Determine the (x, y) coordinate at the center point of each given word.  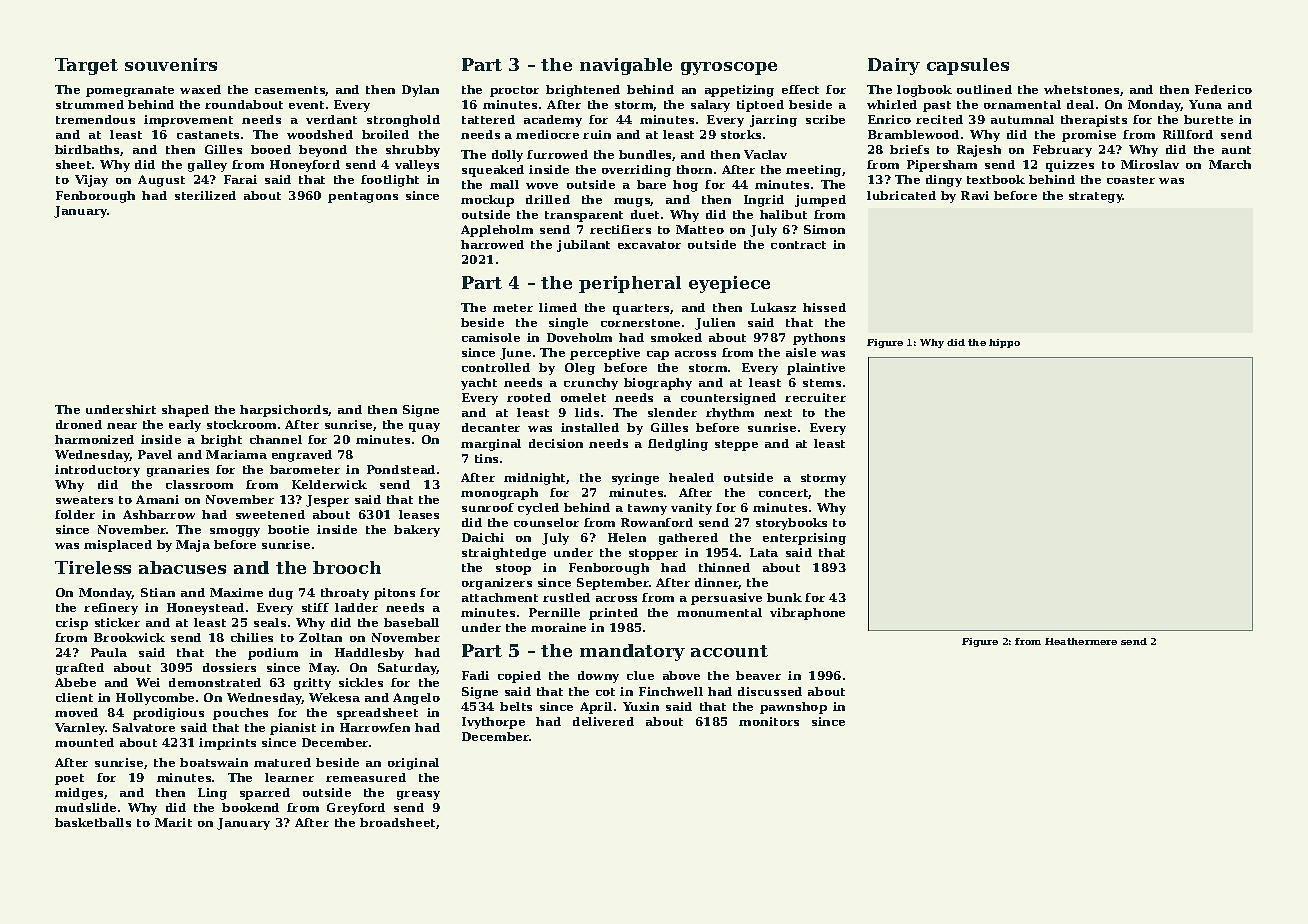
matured (282, 762)
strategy (1096, 197)
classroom (199, 484)
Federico (1223, 89)
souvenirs (171, 64)
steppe (736, 445)
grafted (80, 669)
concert (784, 494)
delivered (603, 721)
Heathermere (1081, 641)
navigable (626, 66)
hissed (824, 307)
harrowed (492, 244)
